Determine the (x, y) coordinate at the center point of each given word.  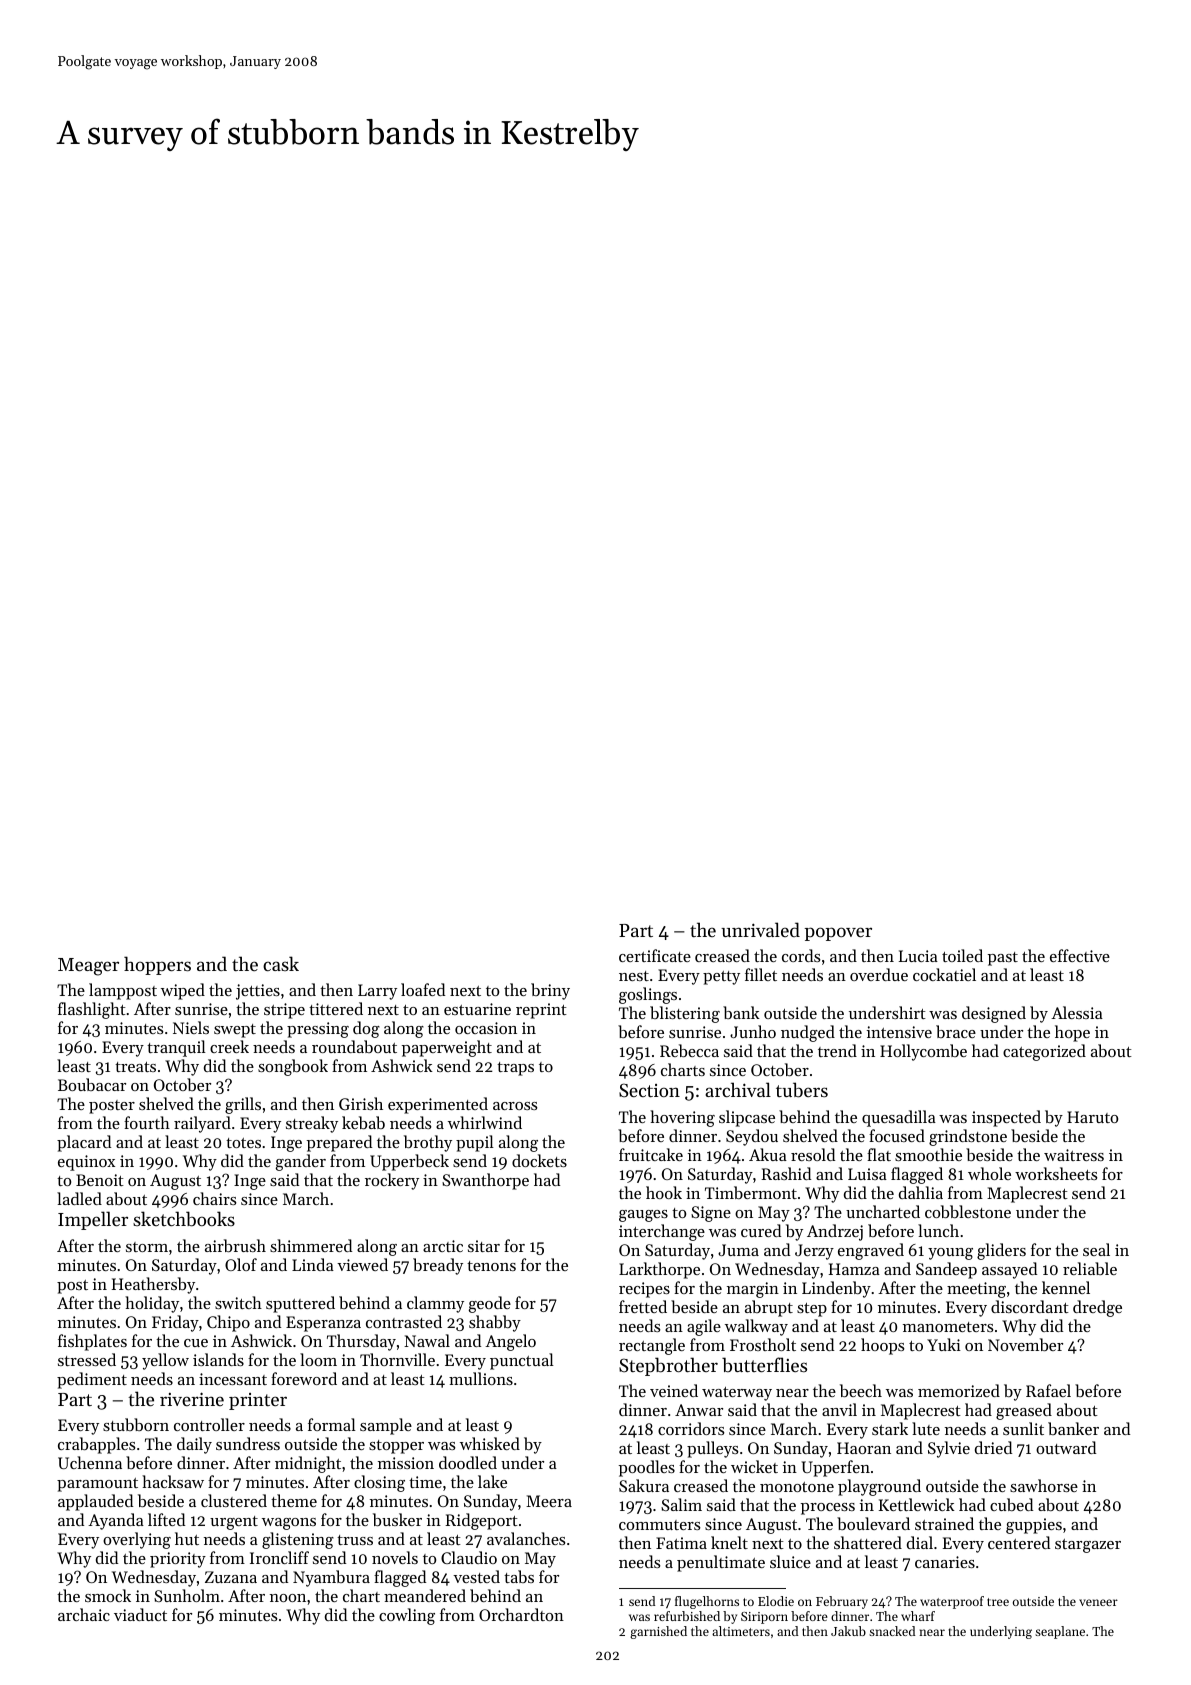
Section (649, 1090)
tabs (519, 1576)
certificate (655, 955)
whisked (490, 1443)
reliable (1090, 1268)
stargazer (1088, 1546)
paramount (97, 1485)
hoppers (157, 965)
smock (108, 1595)
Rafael (1048, 1390)
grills (243, 1105)
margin (753, 1290)
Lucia (918, 956)
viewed (362, 1264)
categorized (1044, 1052)
